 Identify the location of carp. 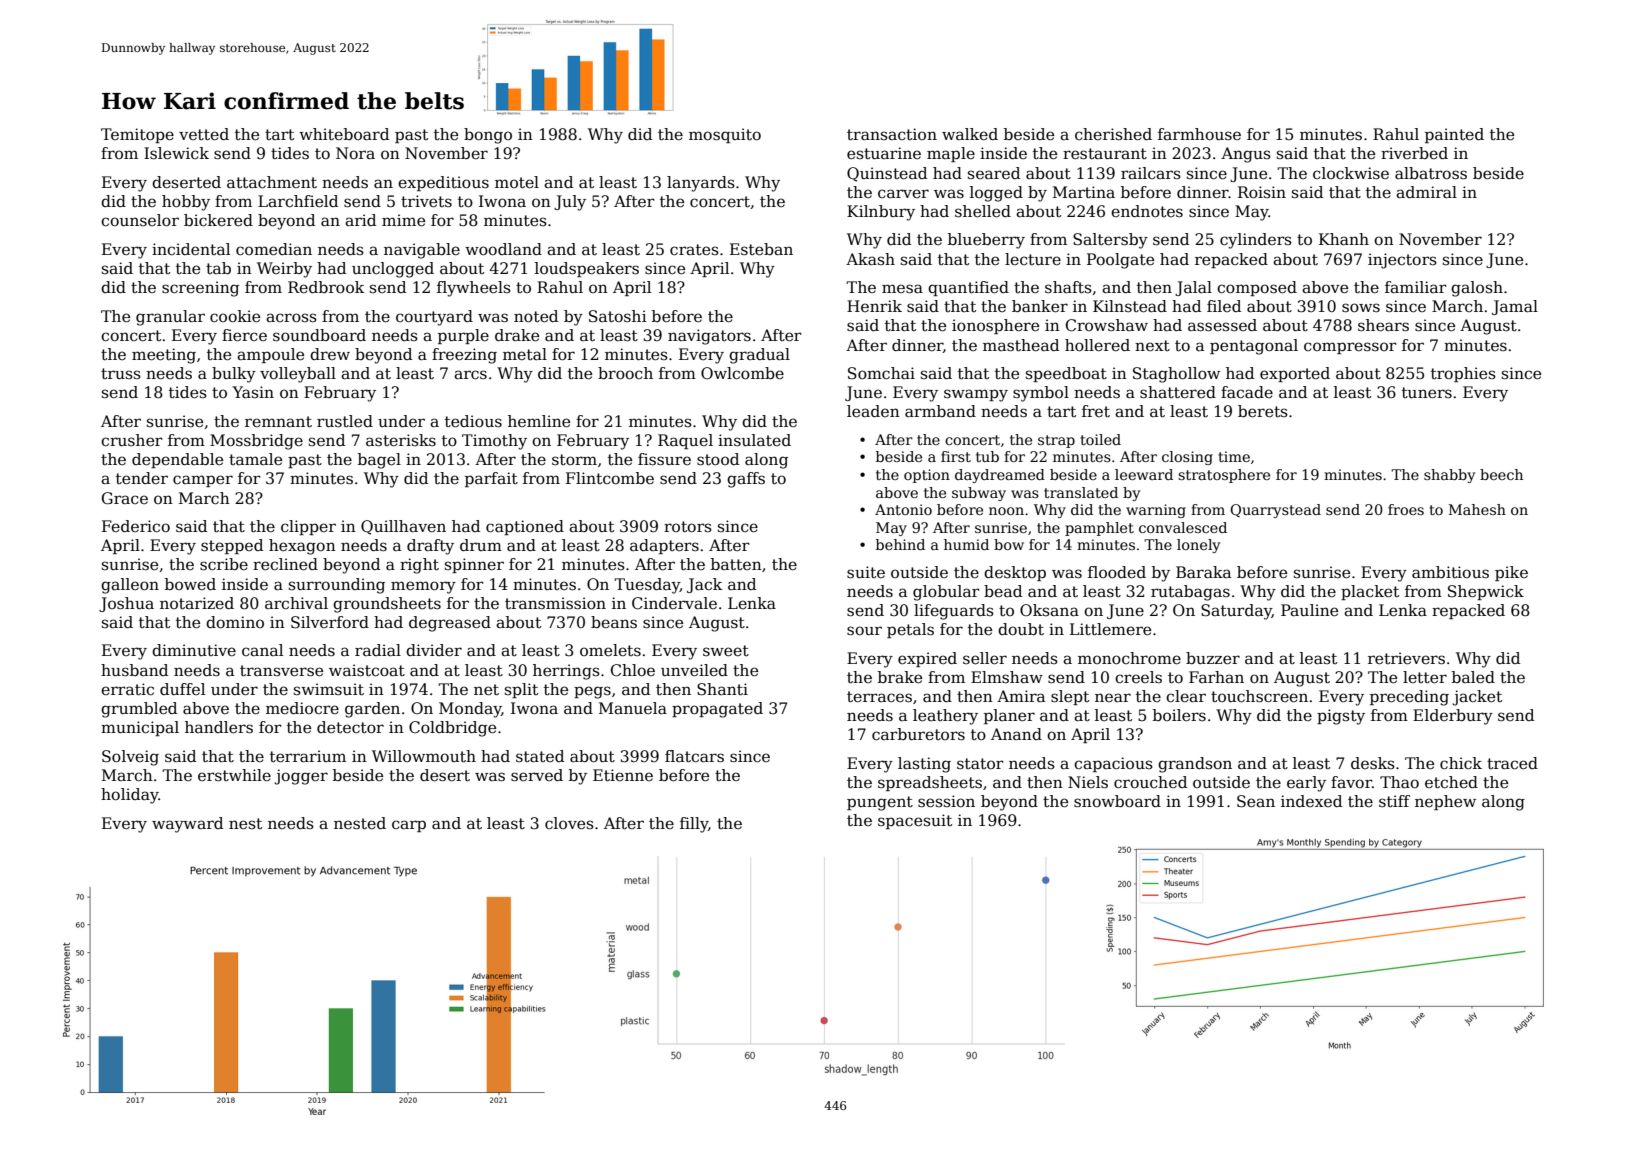
(409, 826).
